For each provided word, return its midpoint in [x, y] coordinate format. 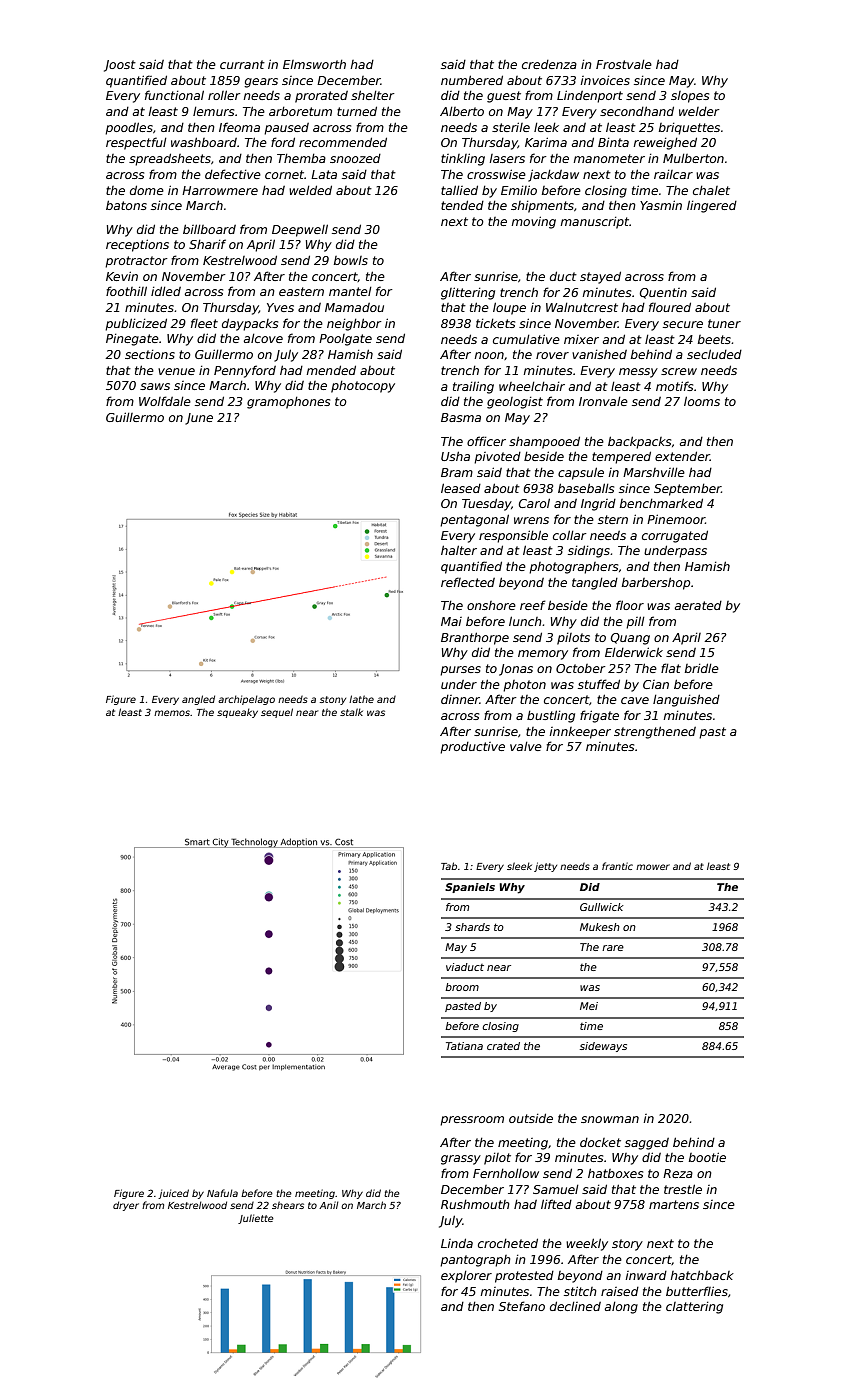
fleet [204, 323]
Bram [457, 472]
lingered [712, 206]
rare [613, 948]
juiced [173, 1194]
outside [531, 1118]
